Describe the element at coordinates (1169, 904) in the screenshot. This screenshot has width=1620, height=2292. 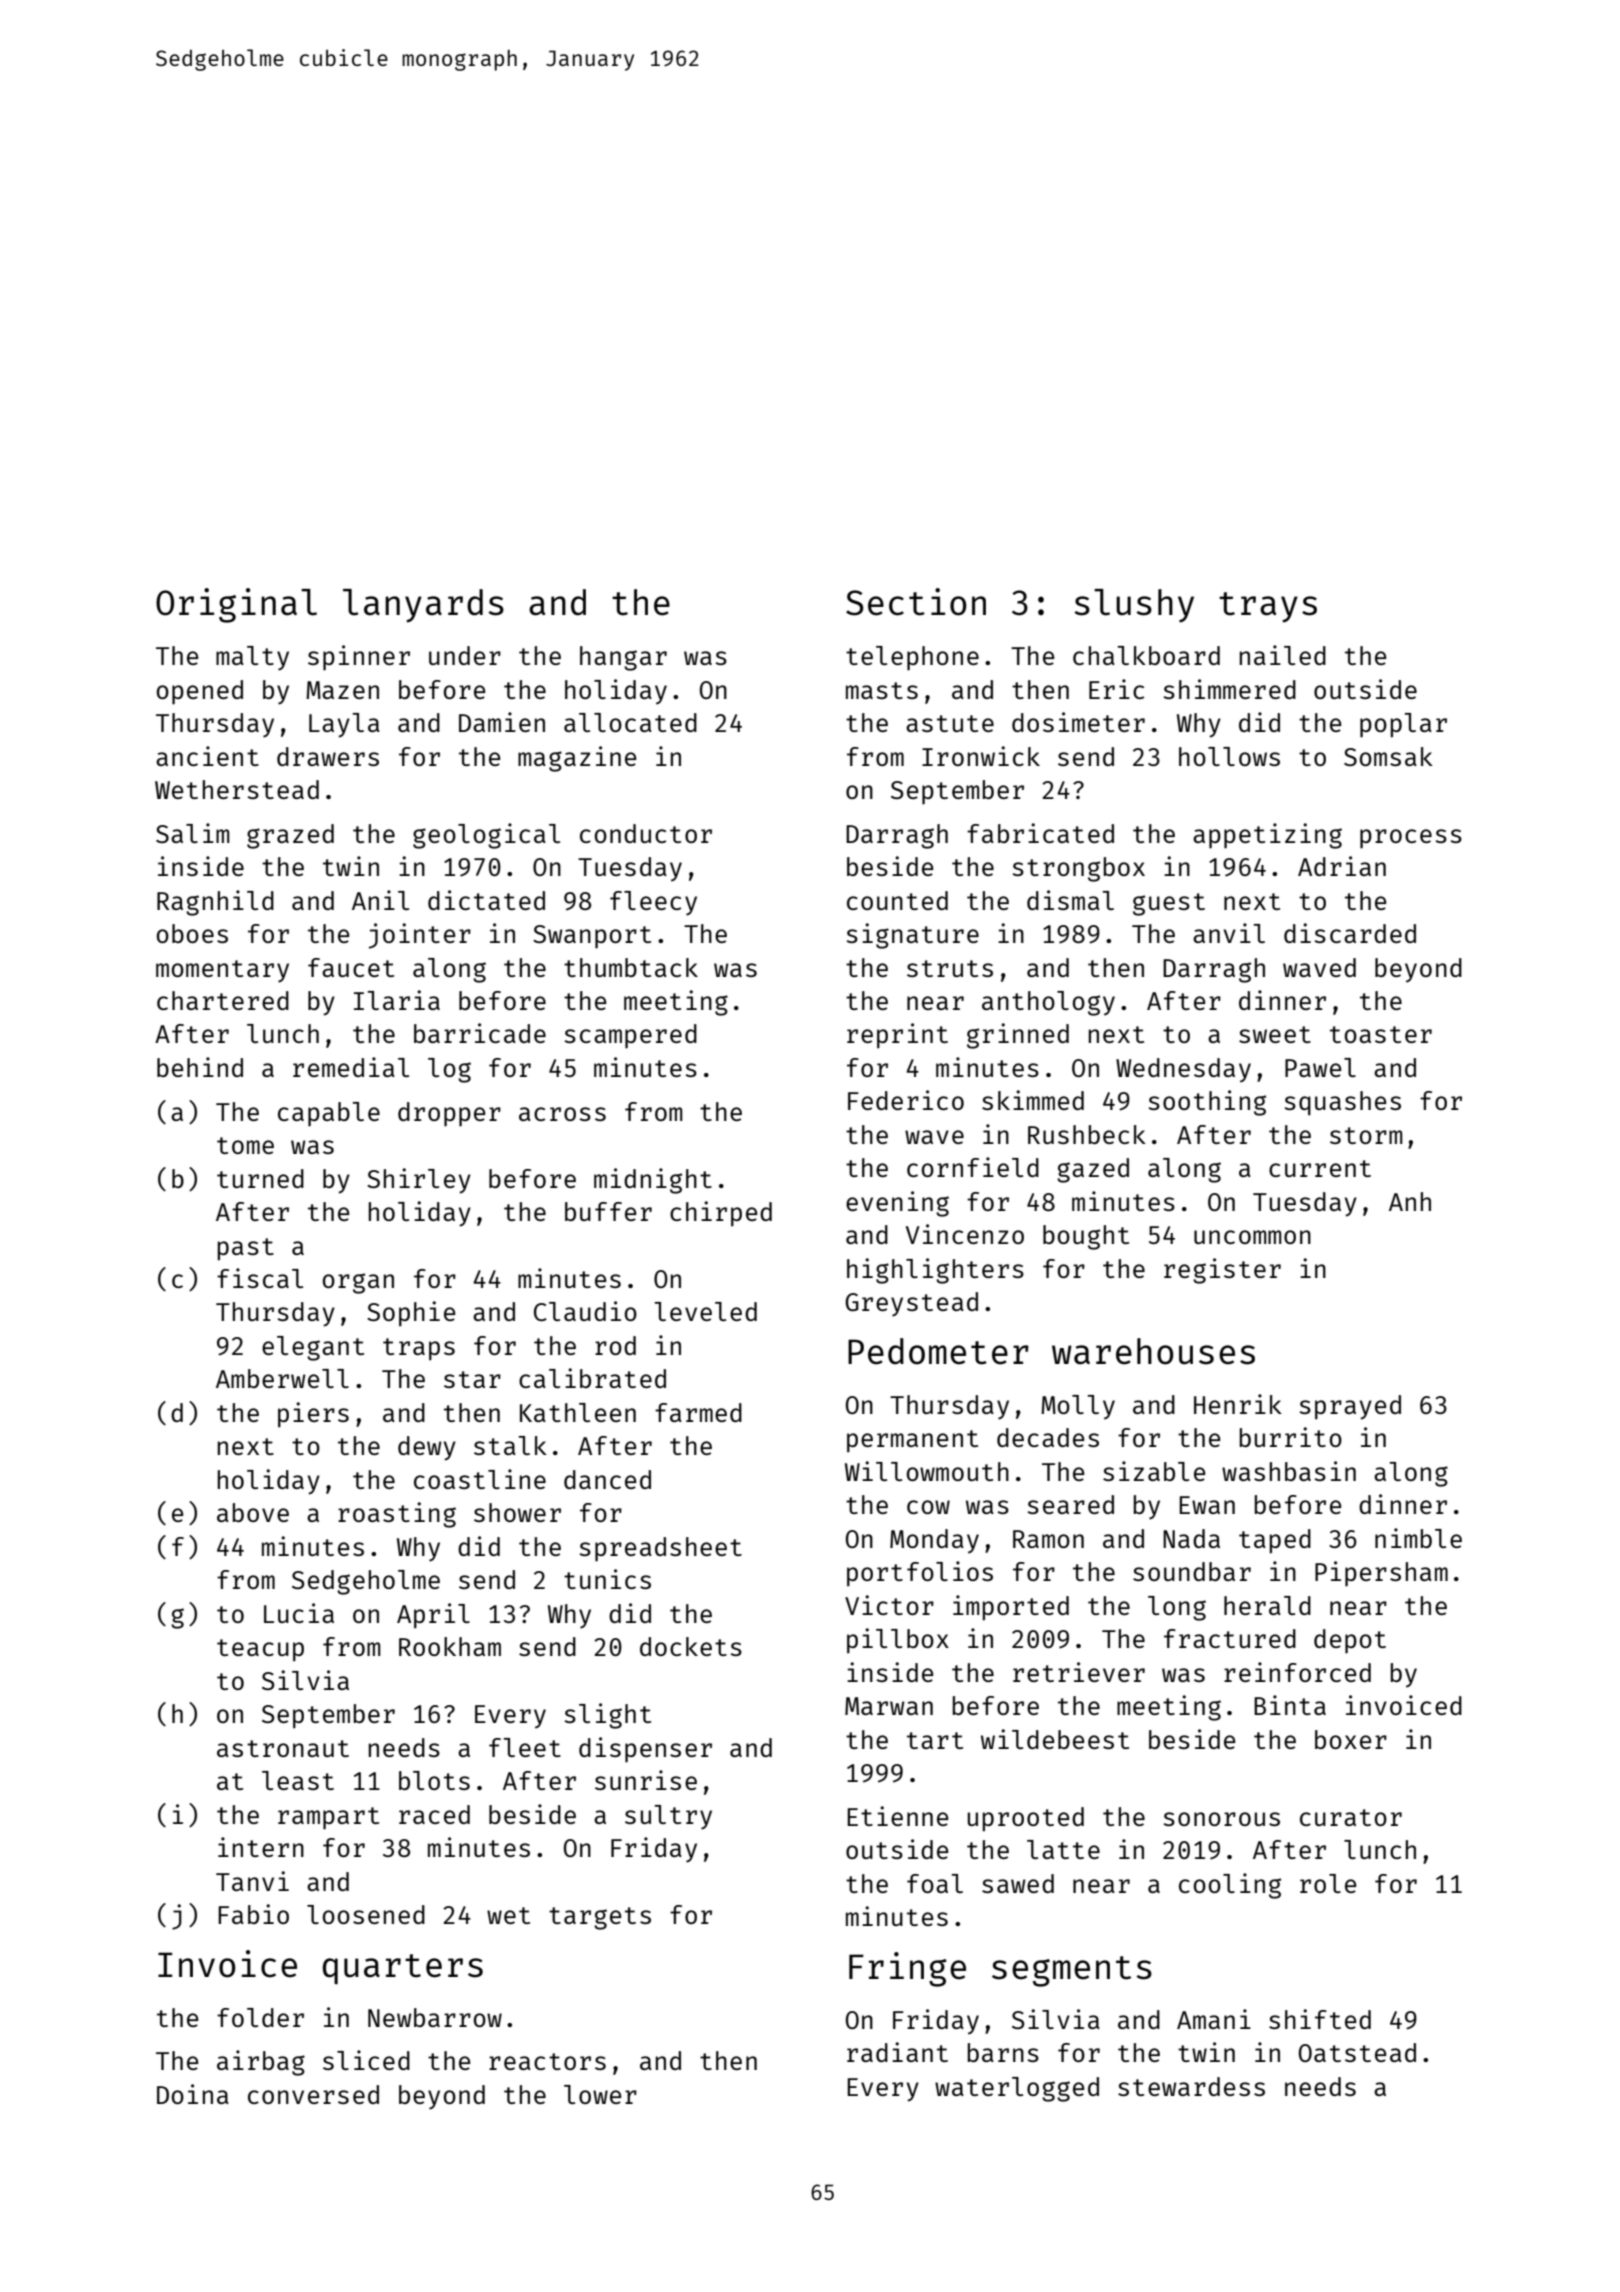
I see `guest` at that location.
